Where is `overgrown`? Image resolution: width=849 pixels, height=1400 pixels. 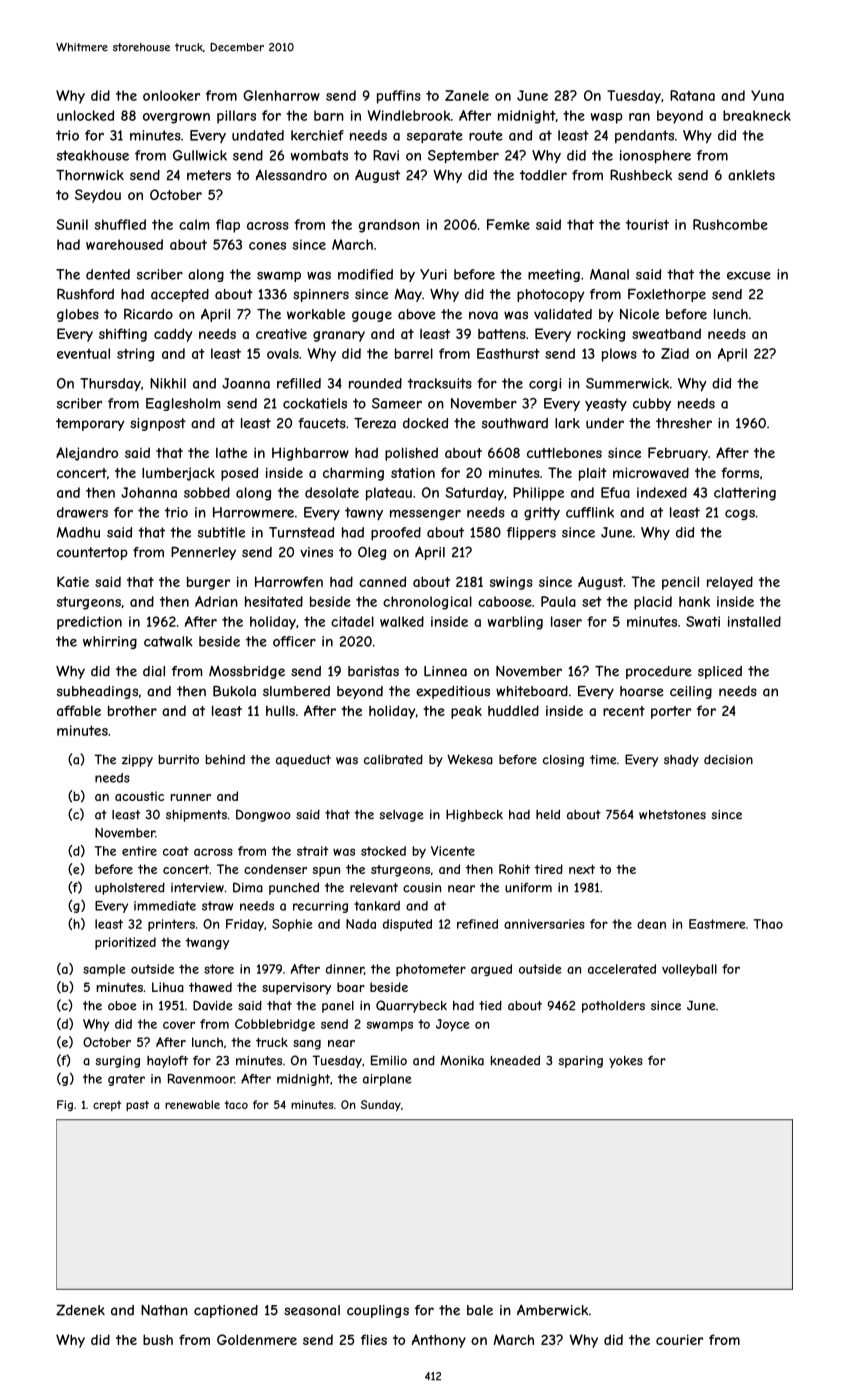 overgrown is located at coordinates (176, 118).
